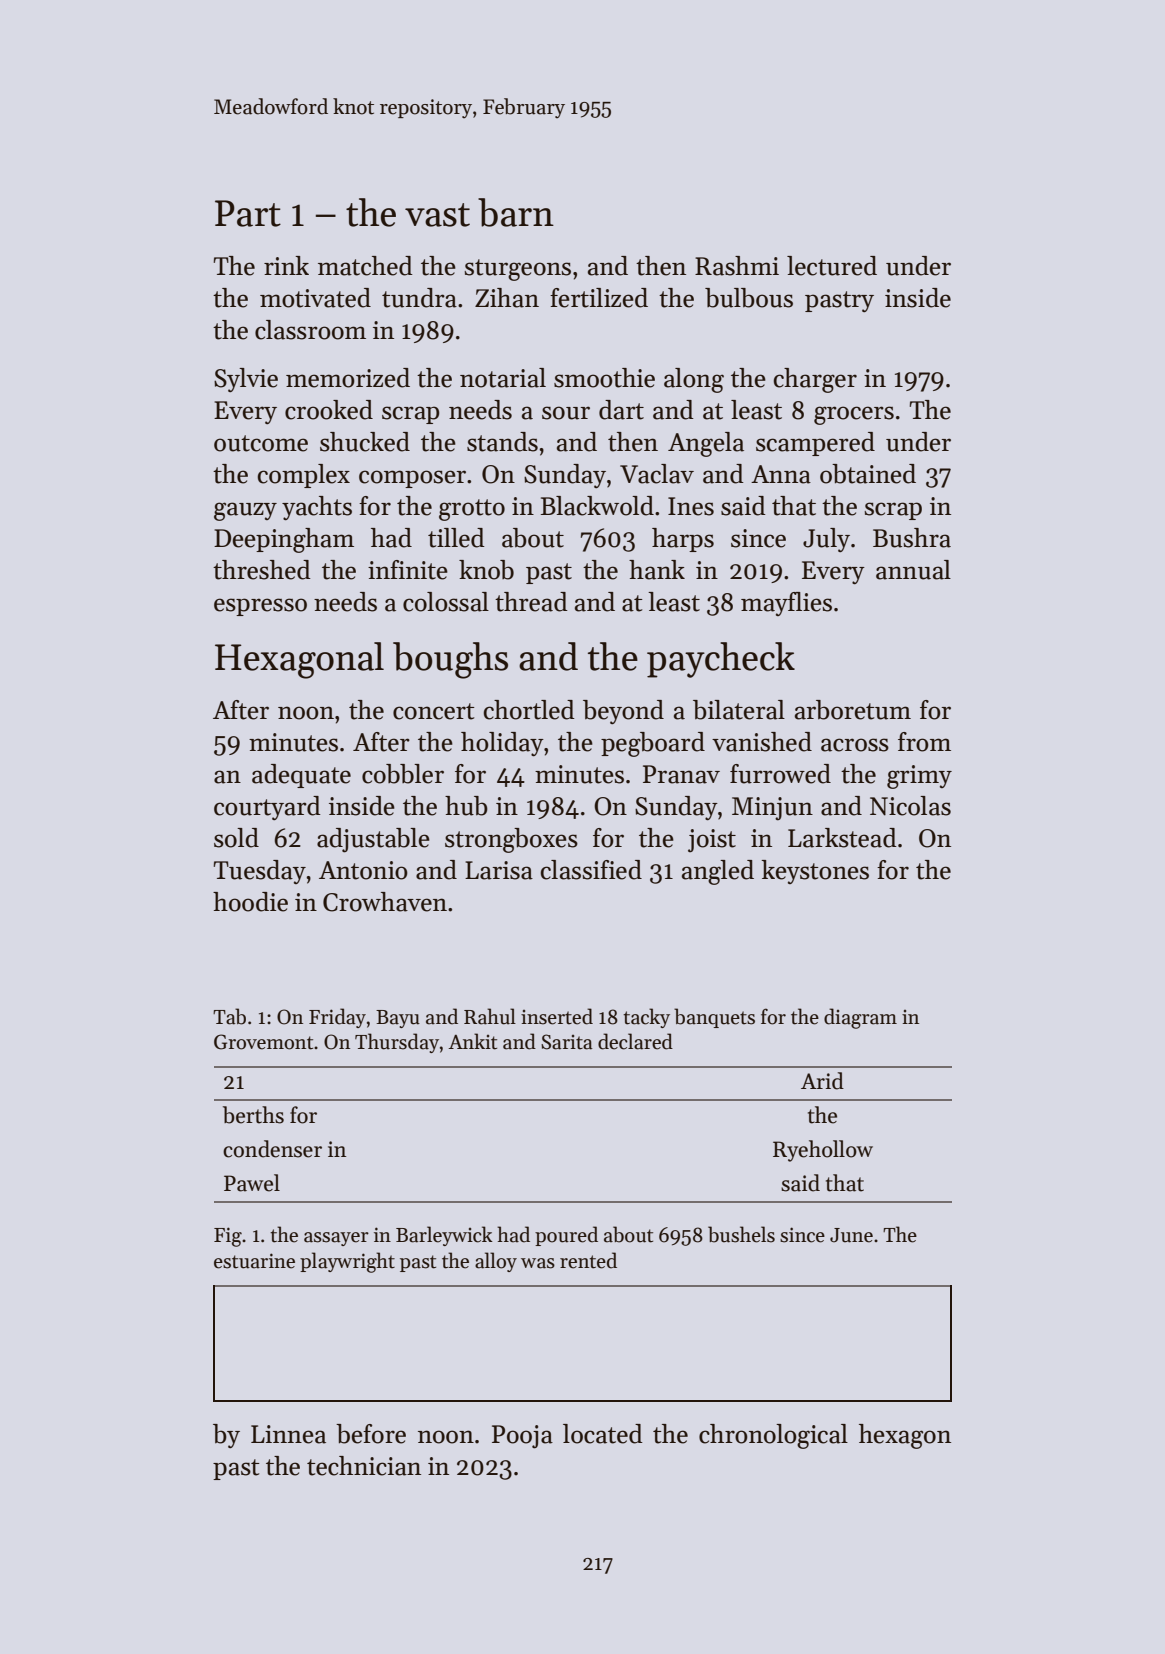 This document has width=1165, height=1654. Describe the element at coordinates (531, 602) in the document. I see `thread` at that location.
